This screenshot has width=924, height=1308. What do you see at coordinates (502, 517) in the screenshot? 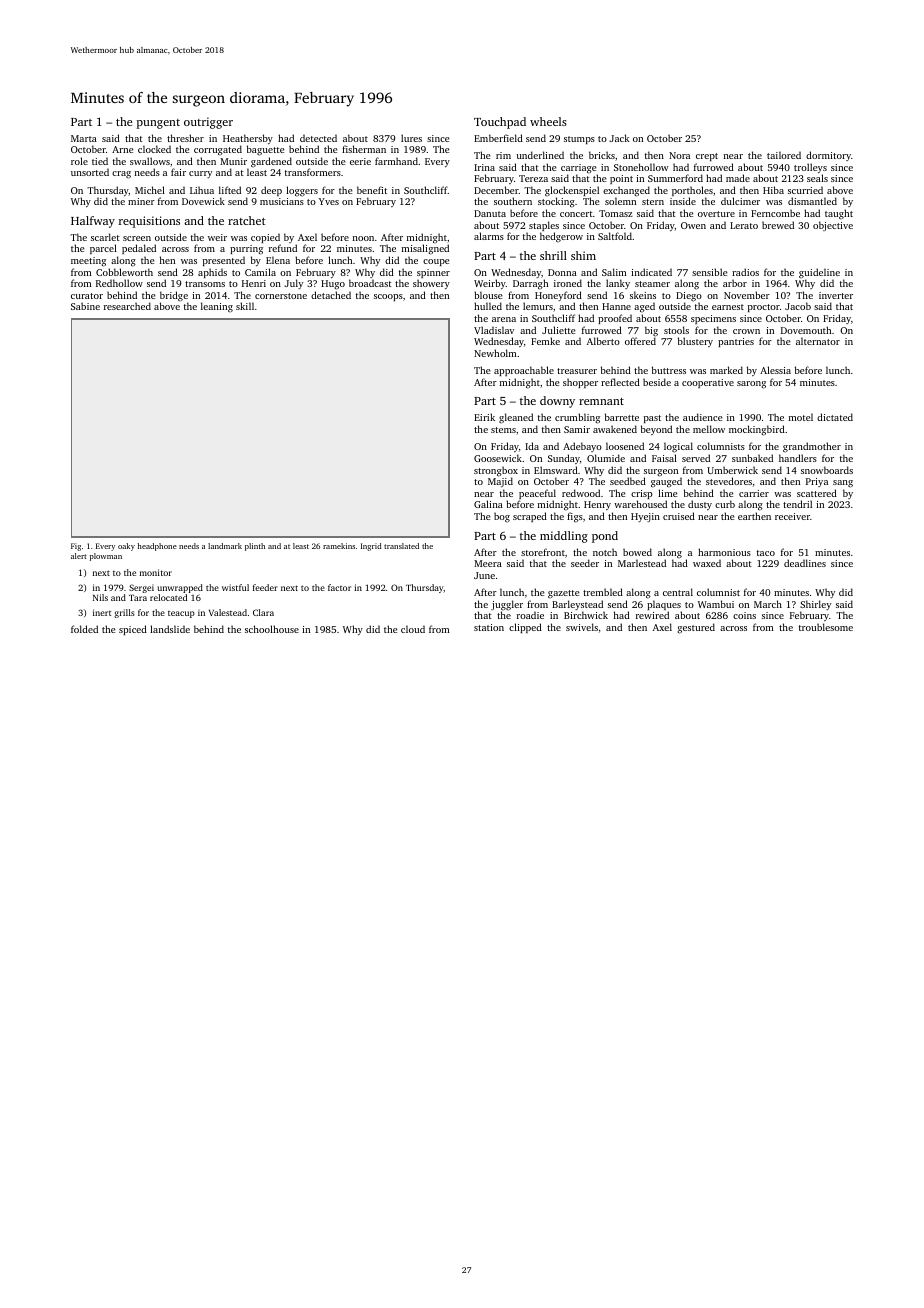
I see `bog` at bounding box center [502, 517].
